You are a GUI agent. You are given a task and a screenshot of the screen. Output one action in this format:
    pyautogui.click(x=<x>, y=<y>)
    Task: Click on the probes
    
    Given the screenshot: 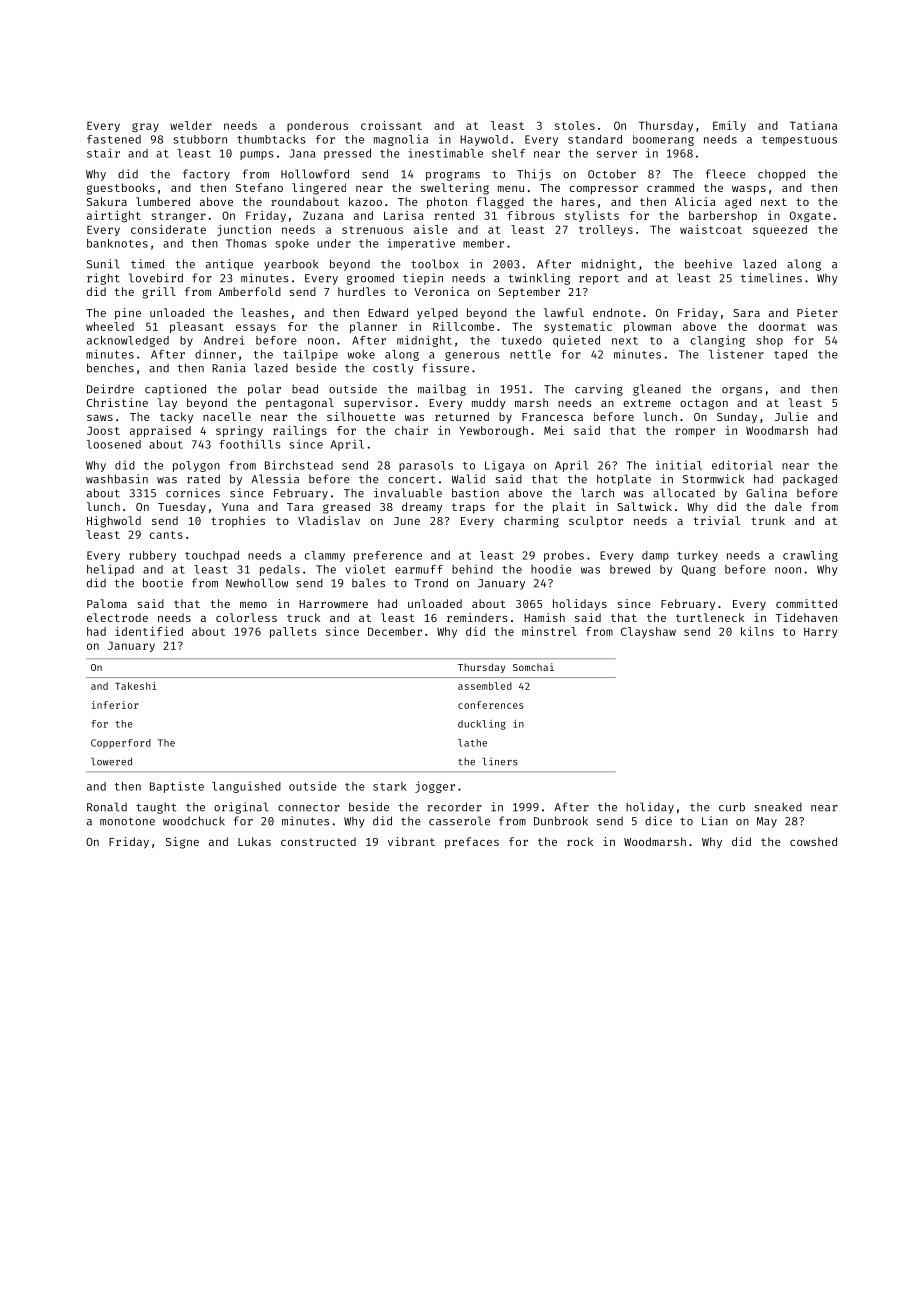 What is the action you would take?
    pyautogui.click(x=564, y=556)
